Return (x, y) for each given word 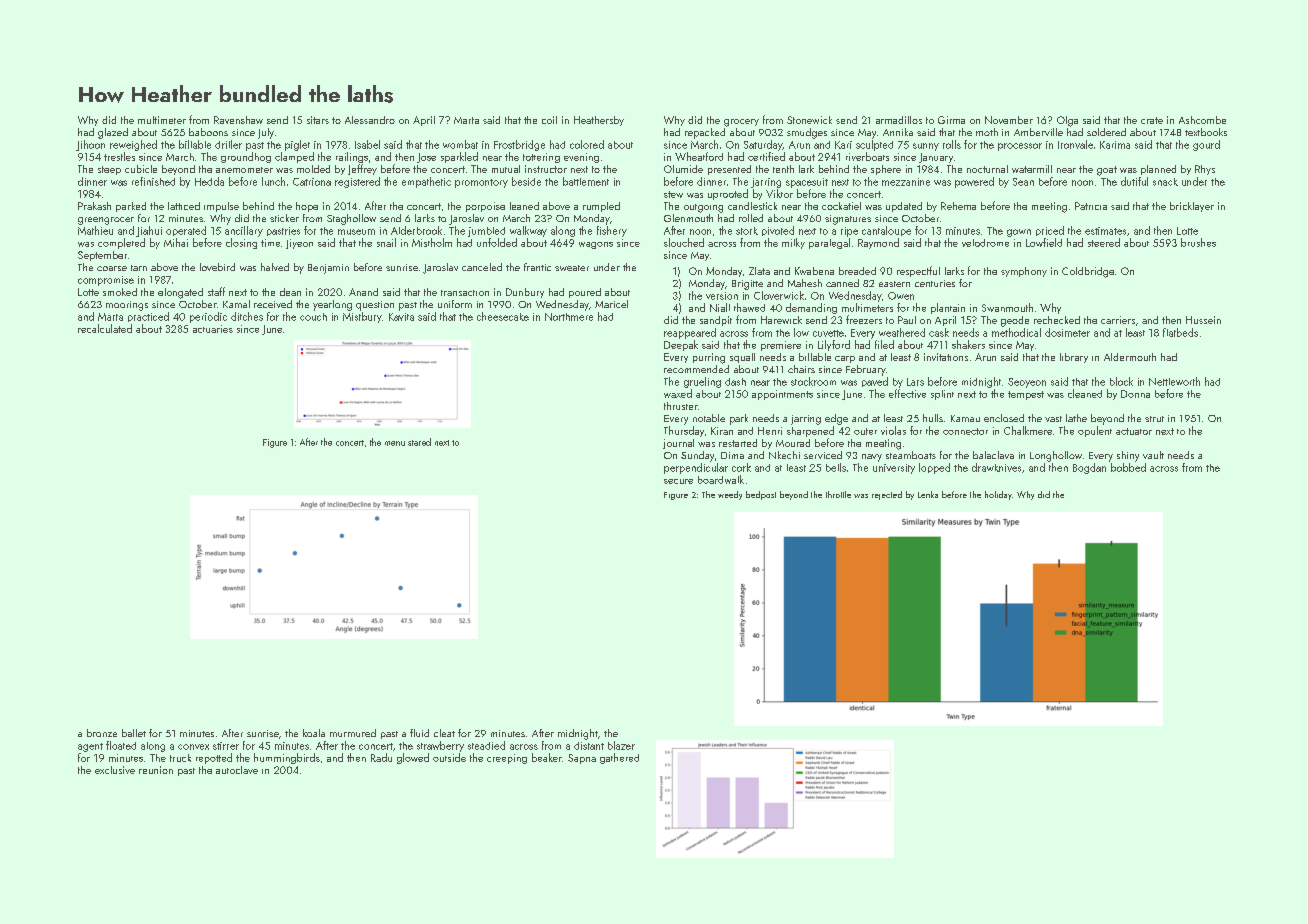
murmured (353, 733)
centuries (935, 283)
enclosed (1004, 418)
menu (395, 443)
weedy (730, 495)
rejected (887, 495)
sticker (284, 218)
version (722, 296)
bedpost (761, 495)
